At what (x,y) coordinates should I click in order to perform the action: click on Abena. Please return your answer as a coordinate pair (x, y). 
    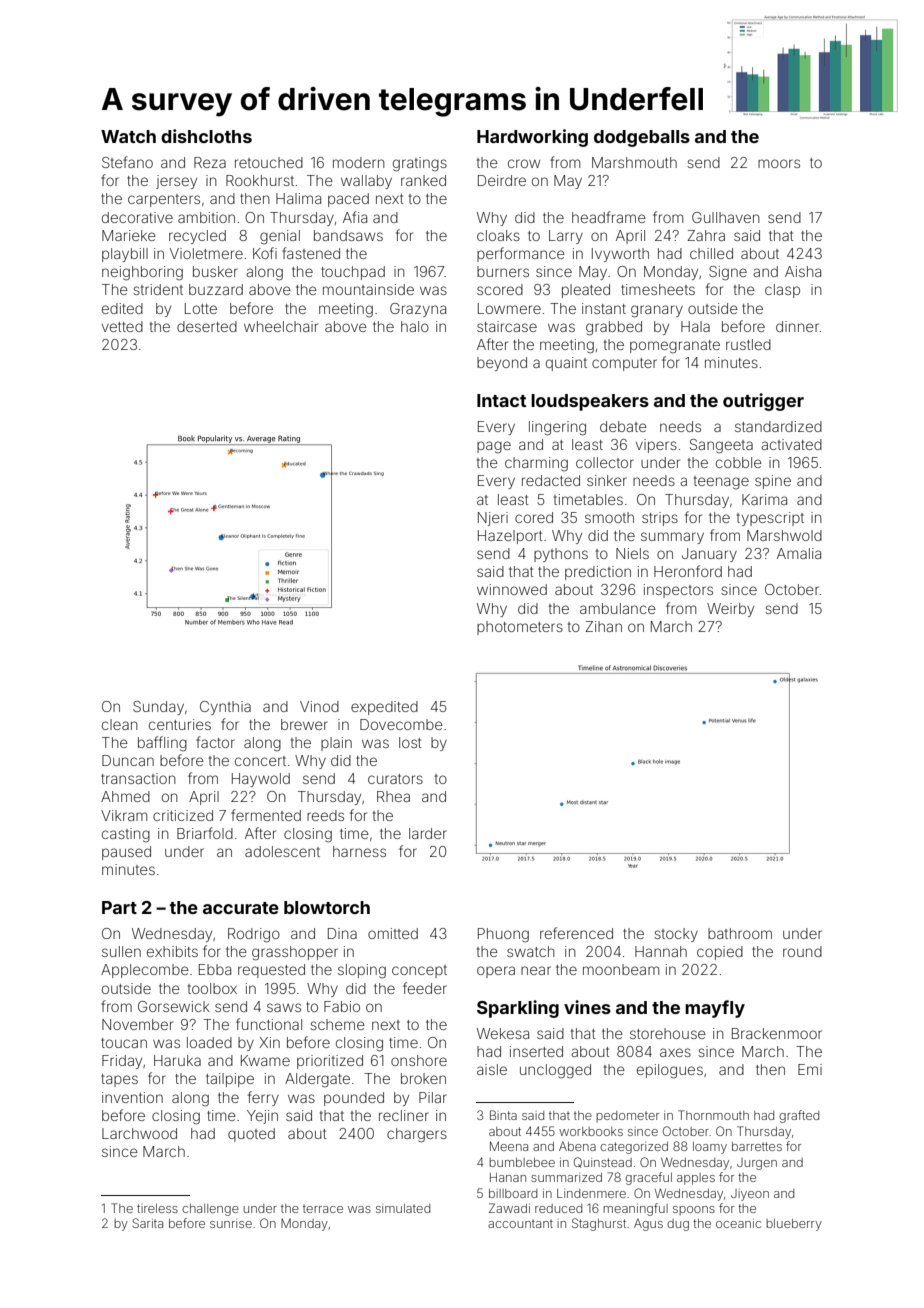
    Looking at the image, I should click on (577, 1146).
